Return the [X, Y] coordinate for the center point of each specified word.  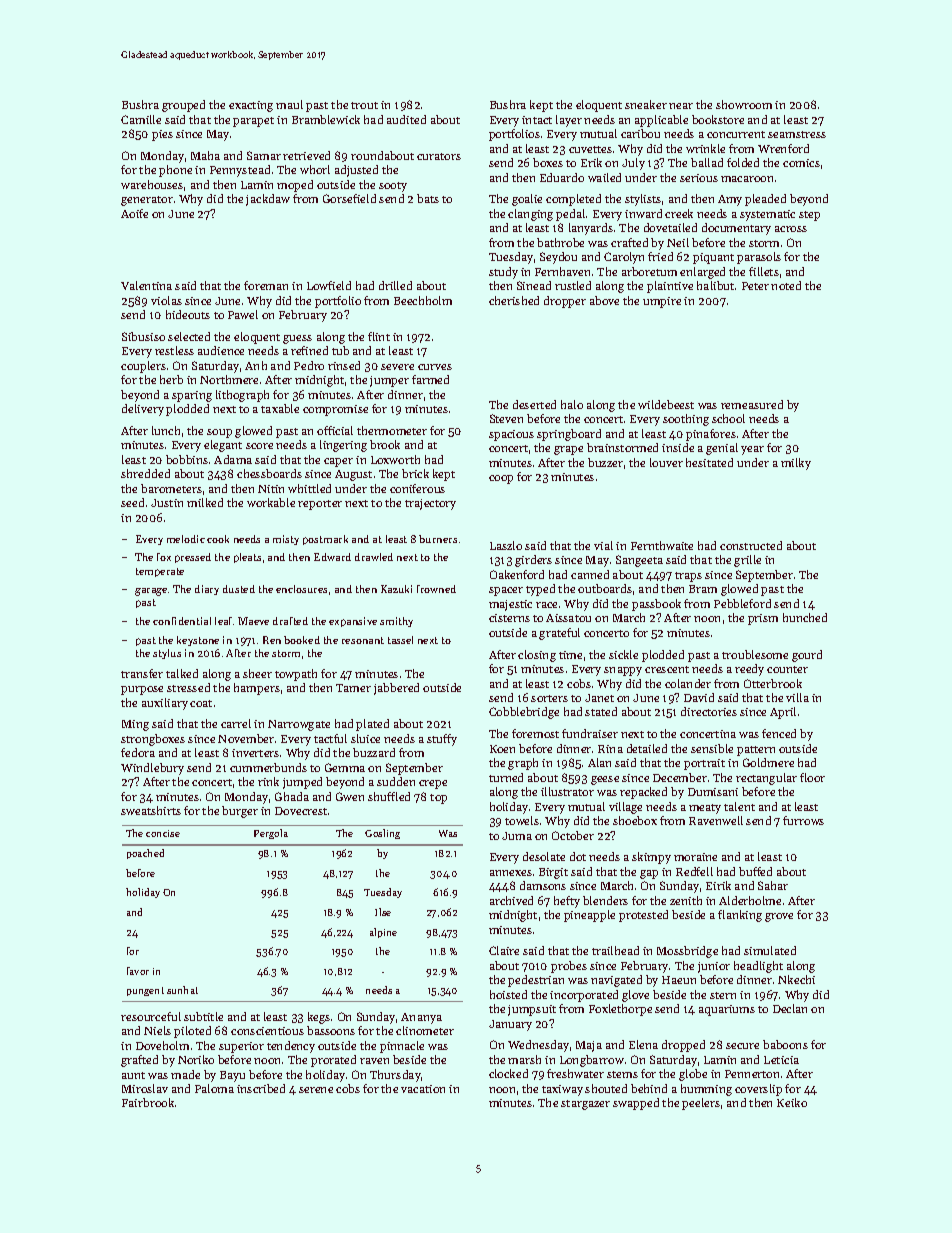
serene [316, 1090]
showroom [744, 104]
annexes [511, 873]
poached [145, 854]
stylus [167, 654]
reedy [749, 670]
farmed [430, 379]
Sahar [773, 885]
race [546, 605]
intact [537, 120]
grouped [183, 106]
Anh [256, 365]
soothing [686, 420]
